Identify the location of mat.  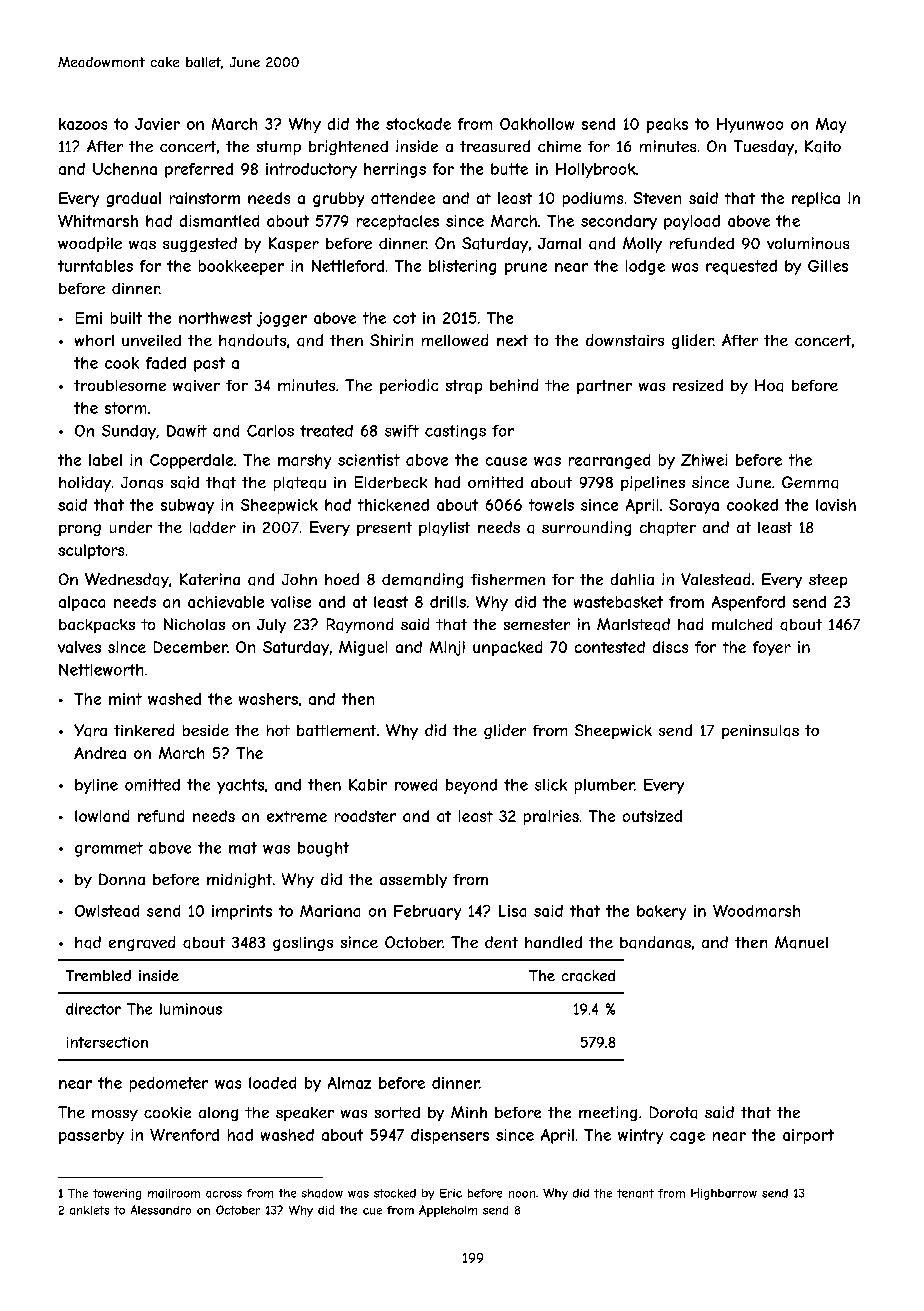
(243, 848).
